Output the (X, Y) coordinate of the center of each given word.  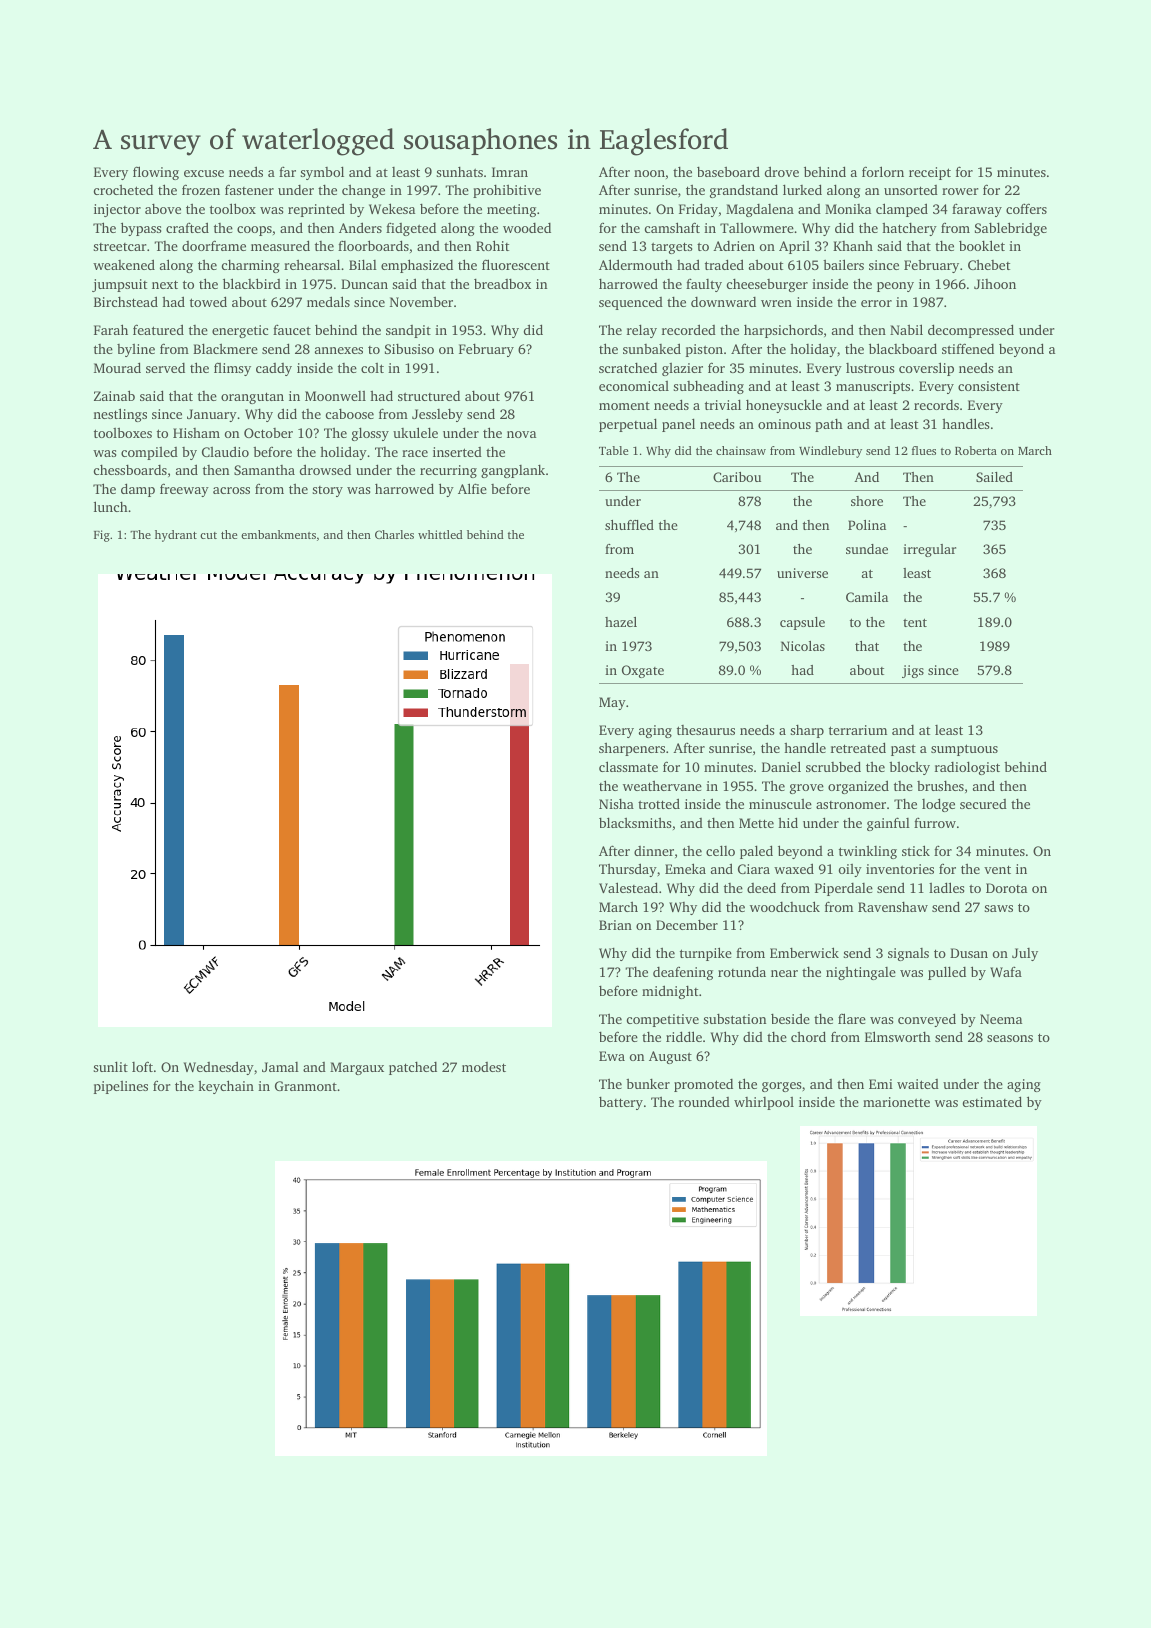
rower (960, 191)
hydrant (176, 536)
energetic (240, 331)
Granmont (306, 1086)
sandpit (408, 331)
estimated (992, 1101)
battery (621, 1103)
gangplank (513, 471)
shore (867, 501)
